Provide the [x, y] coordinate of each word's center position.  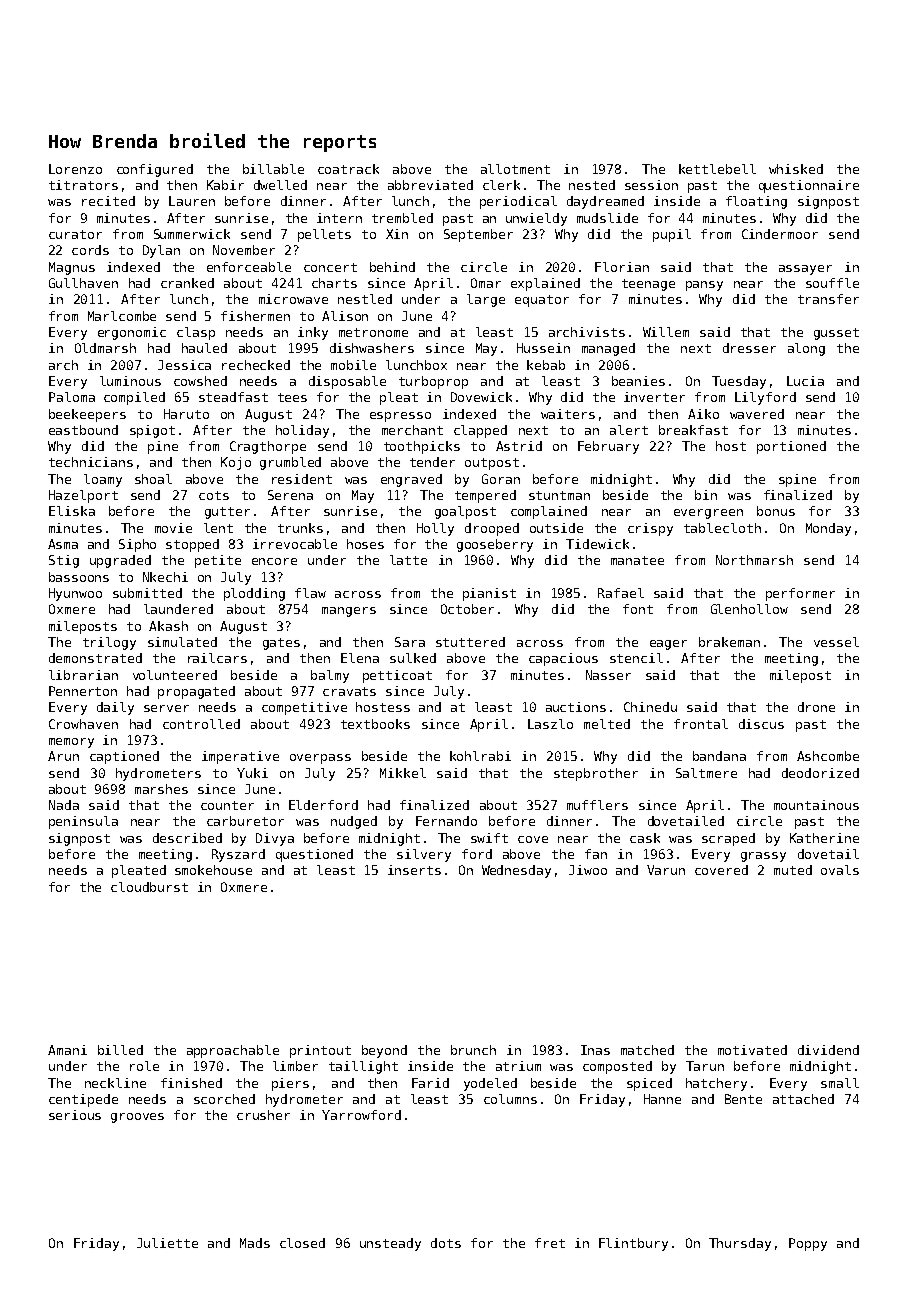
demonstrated [95, 658]
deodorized [820, 773]
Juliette [167, 1243]
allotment [515, 169]
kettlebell [717, 169]
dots [446, 1243]
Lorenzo [75, 169]
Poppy [808, 1244]
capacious [563, 659]
